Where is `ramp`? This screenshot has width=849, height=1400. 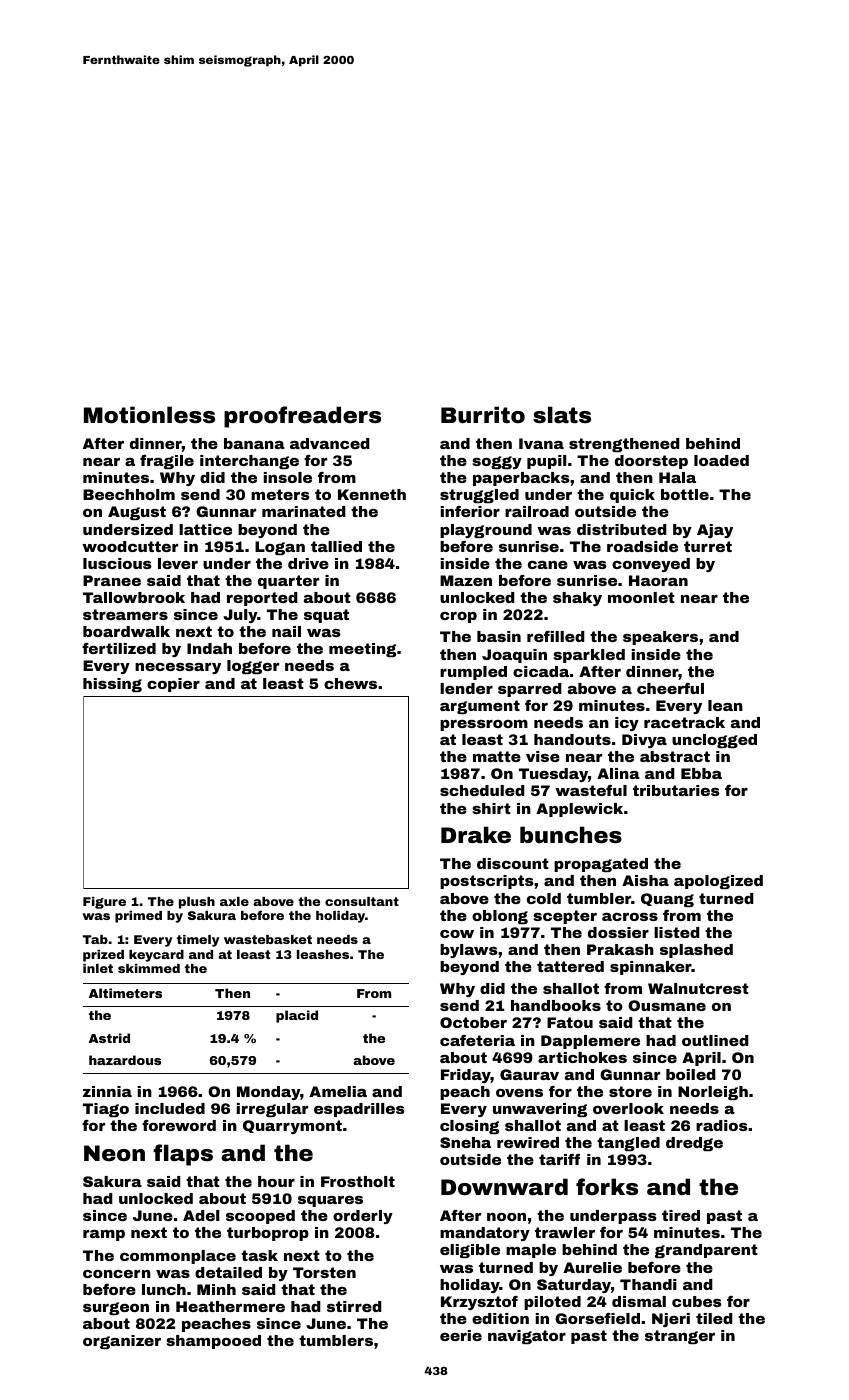
ramp is located at coordinates (104, 1235).
